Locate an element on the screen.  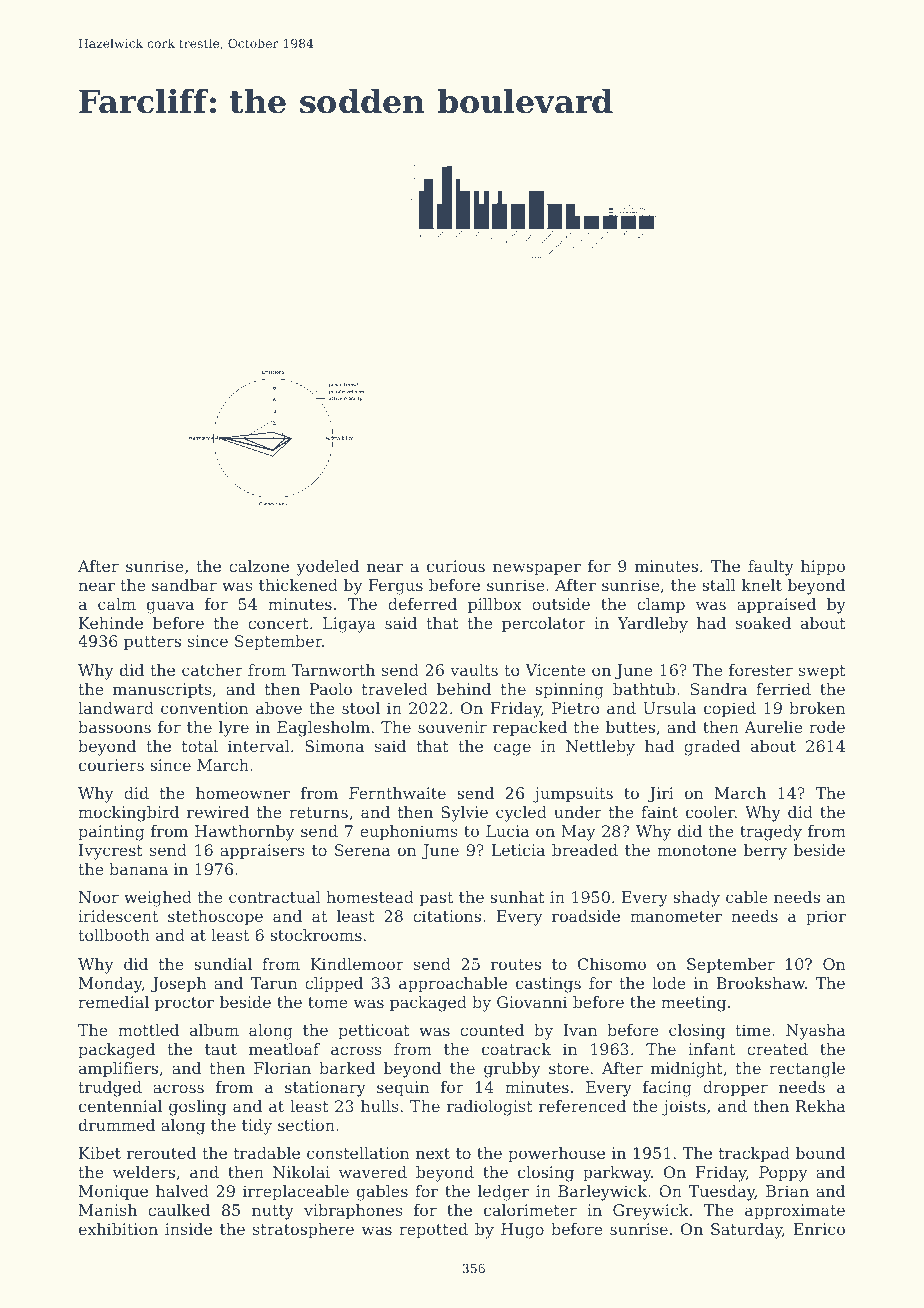
Ivycrest is located at coordinates (111, 852).
